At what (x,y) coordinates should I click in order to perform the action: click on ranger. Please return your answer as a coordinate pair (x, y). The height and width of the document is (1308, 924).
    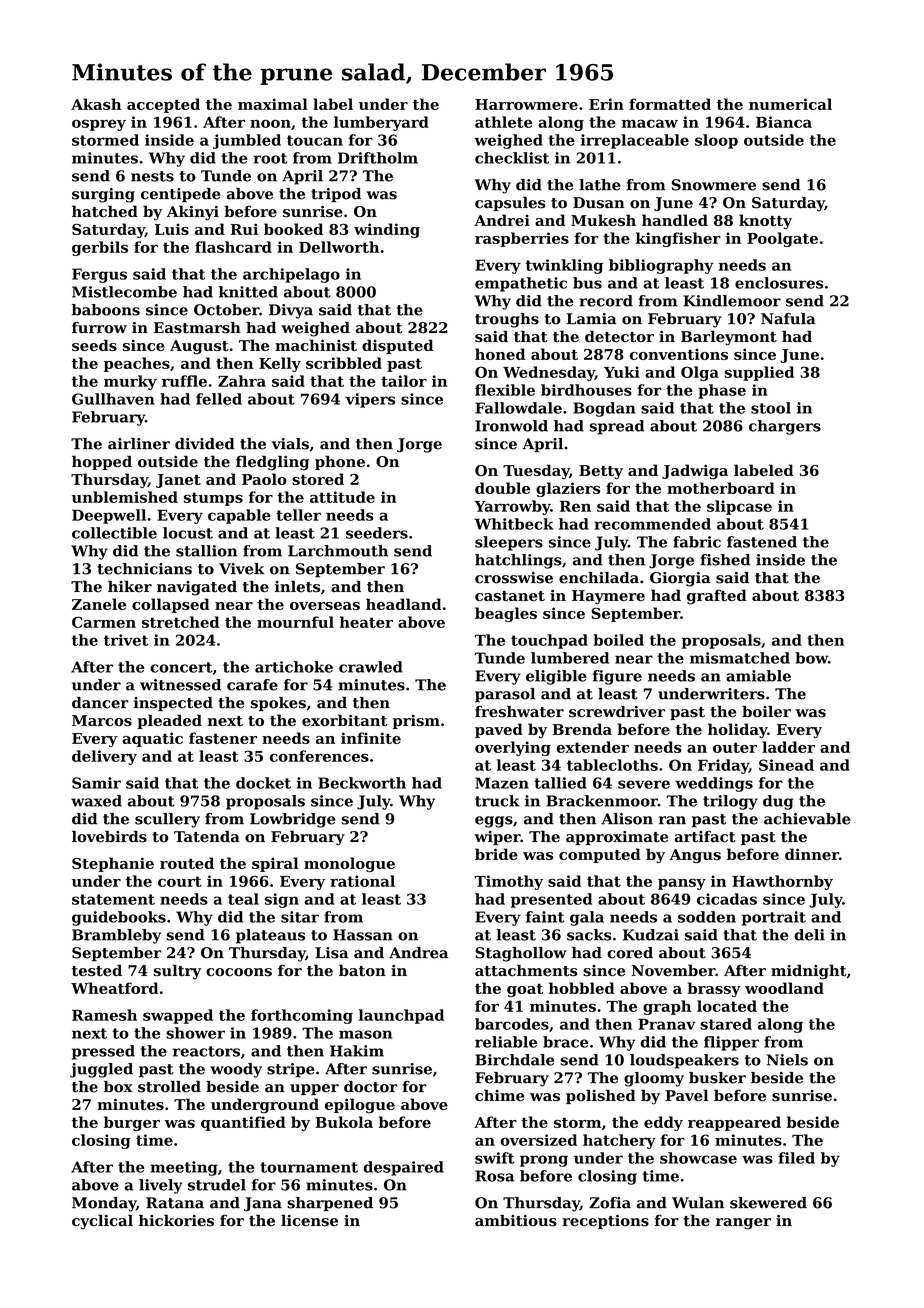
    Looking at the image, I should click on (743, 1224).
